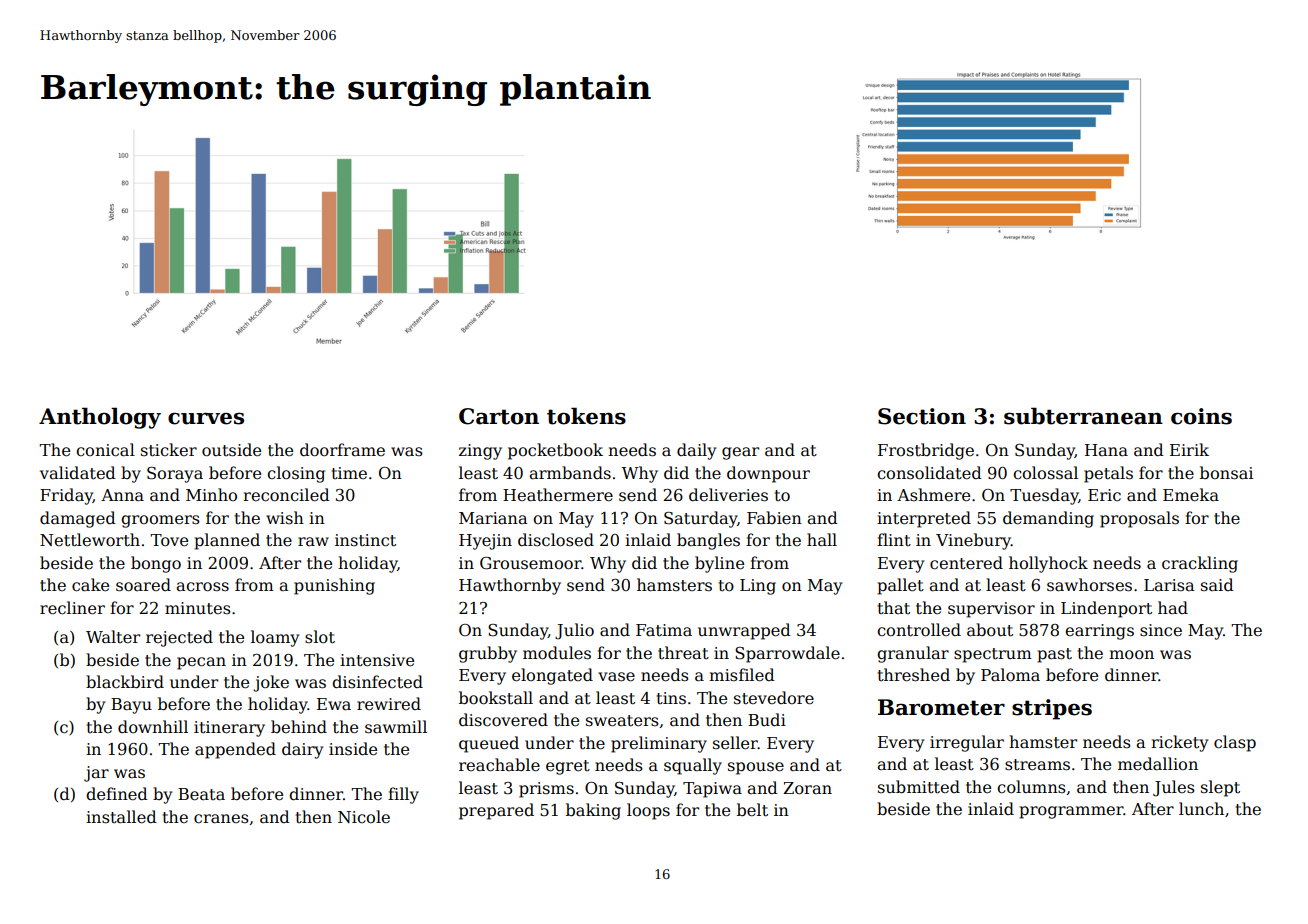  What do you see at coordinates (72, 608) in the image?
I see `recliner` at bounding box center [72, 608].
